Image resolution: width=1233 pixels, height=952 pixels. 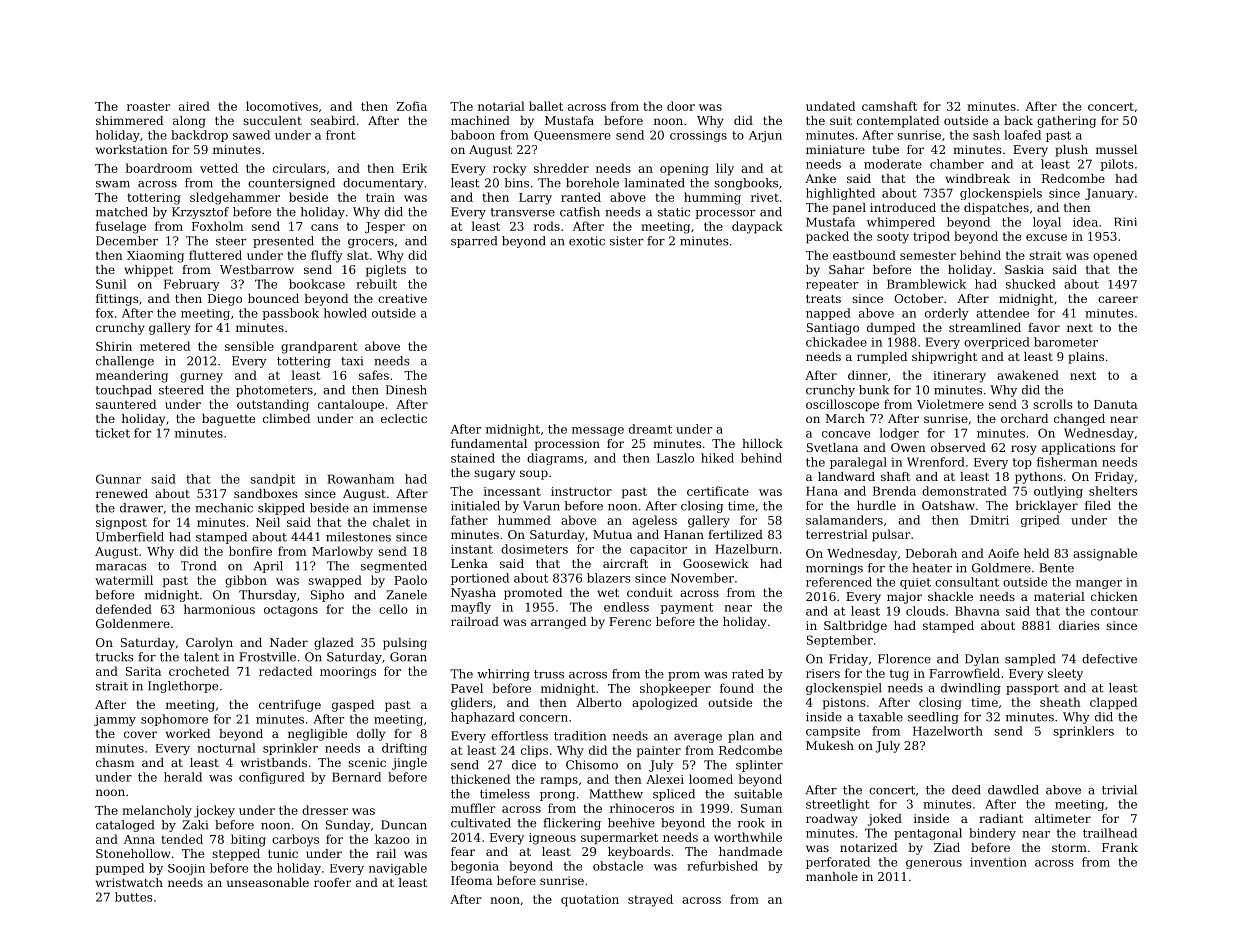 What do you see at coordinates (125, 826) in the screenshot?
I see `cataloged` at bounding box center [125, 826].
